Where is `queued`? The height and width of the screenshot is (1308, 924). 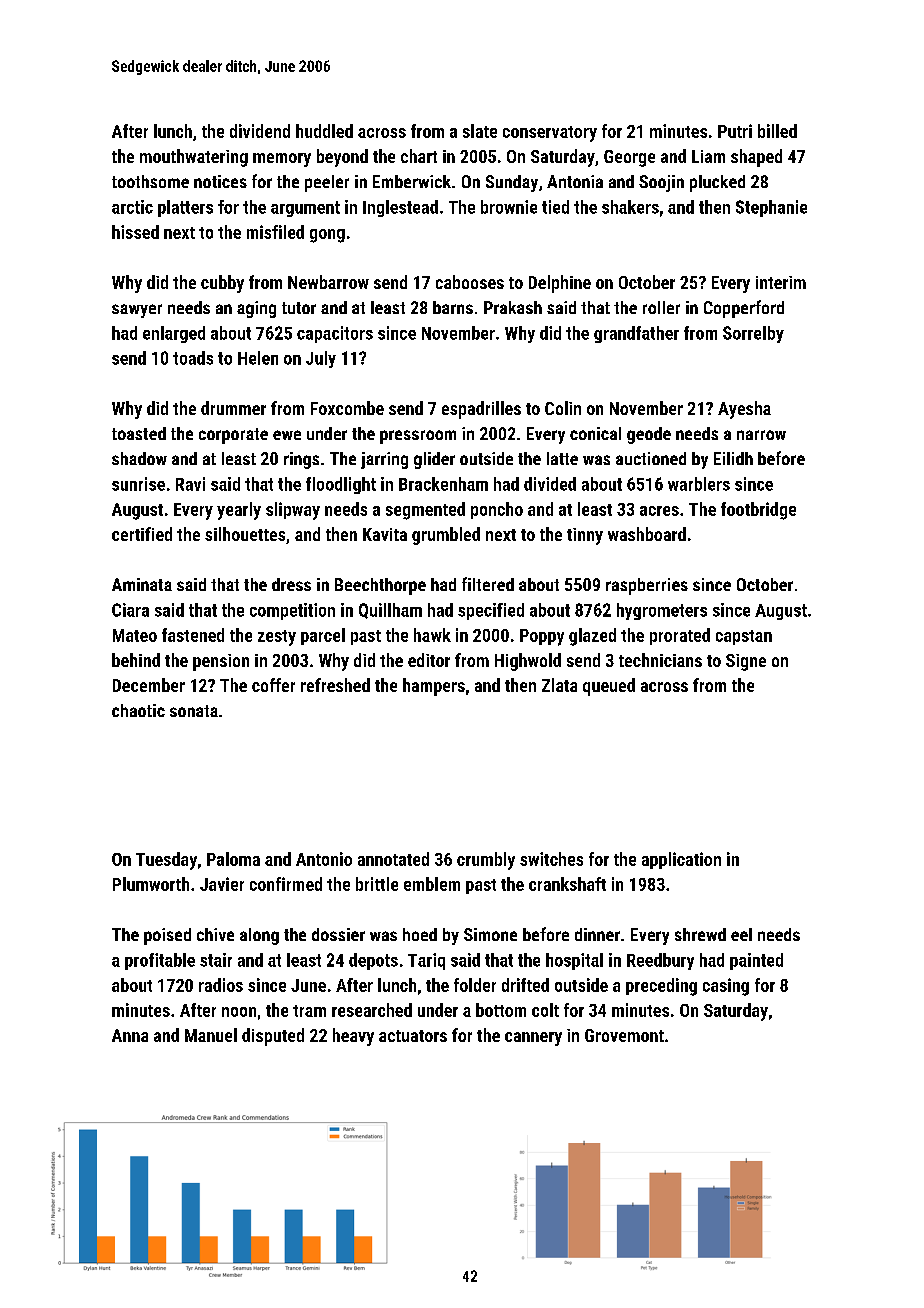
queued is located at coordinates (609, 687).
